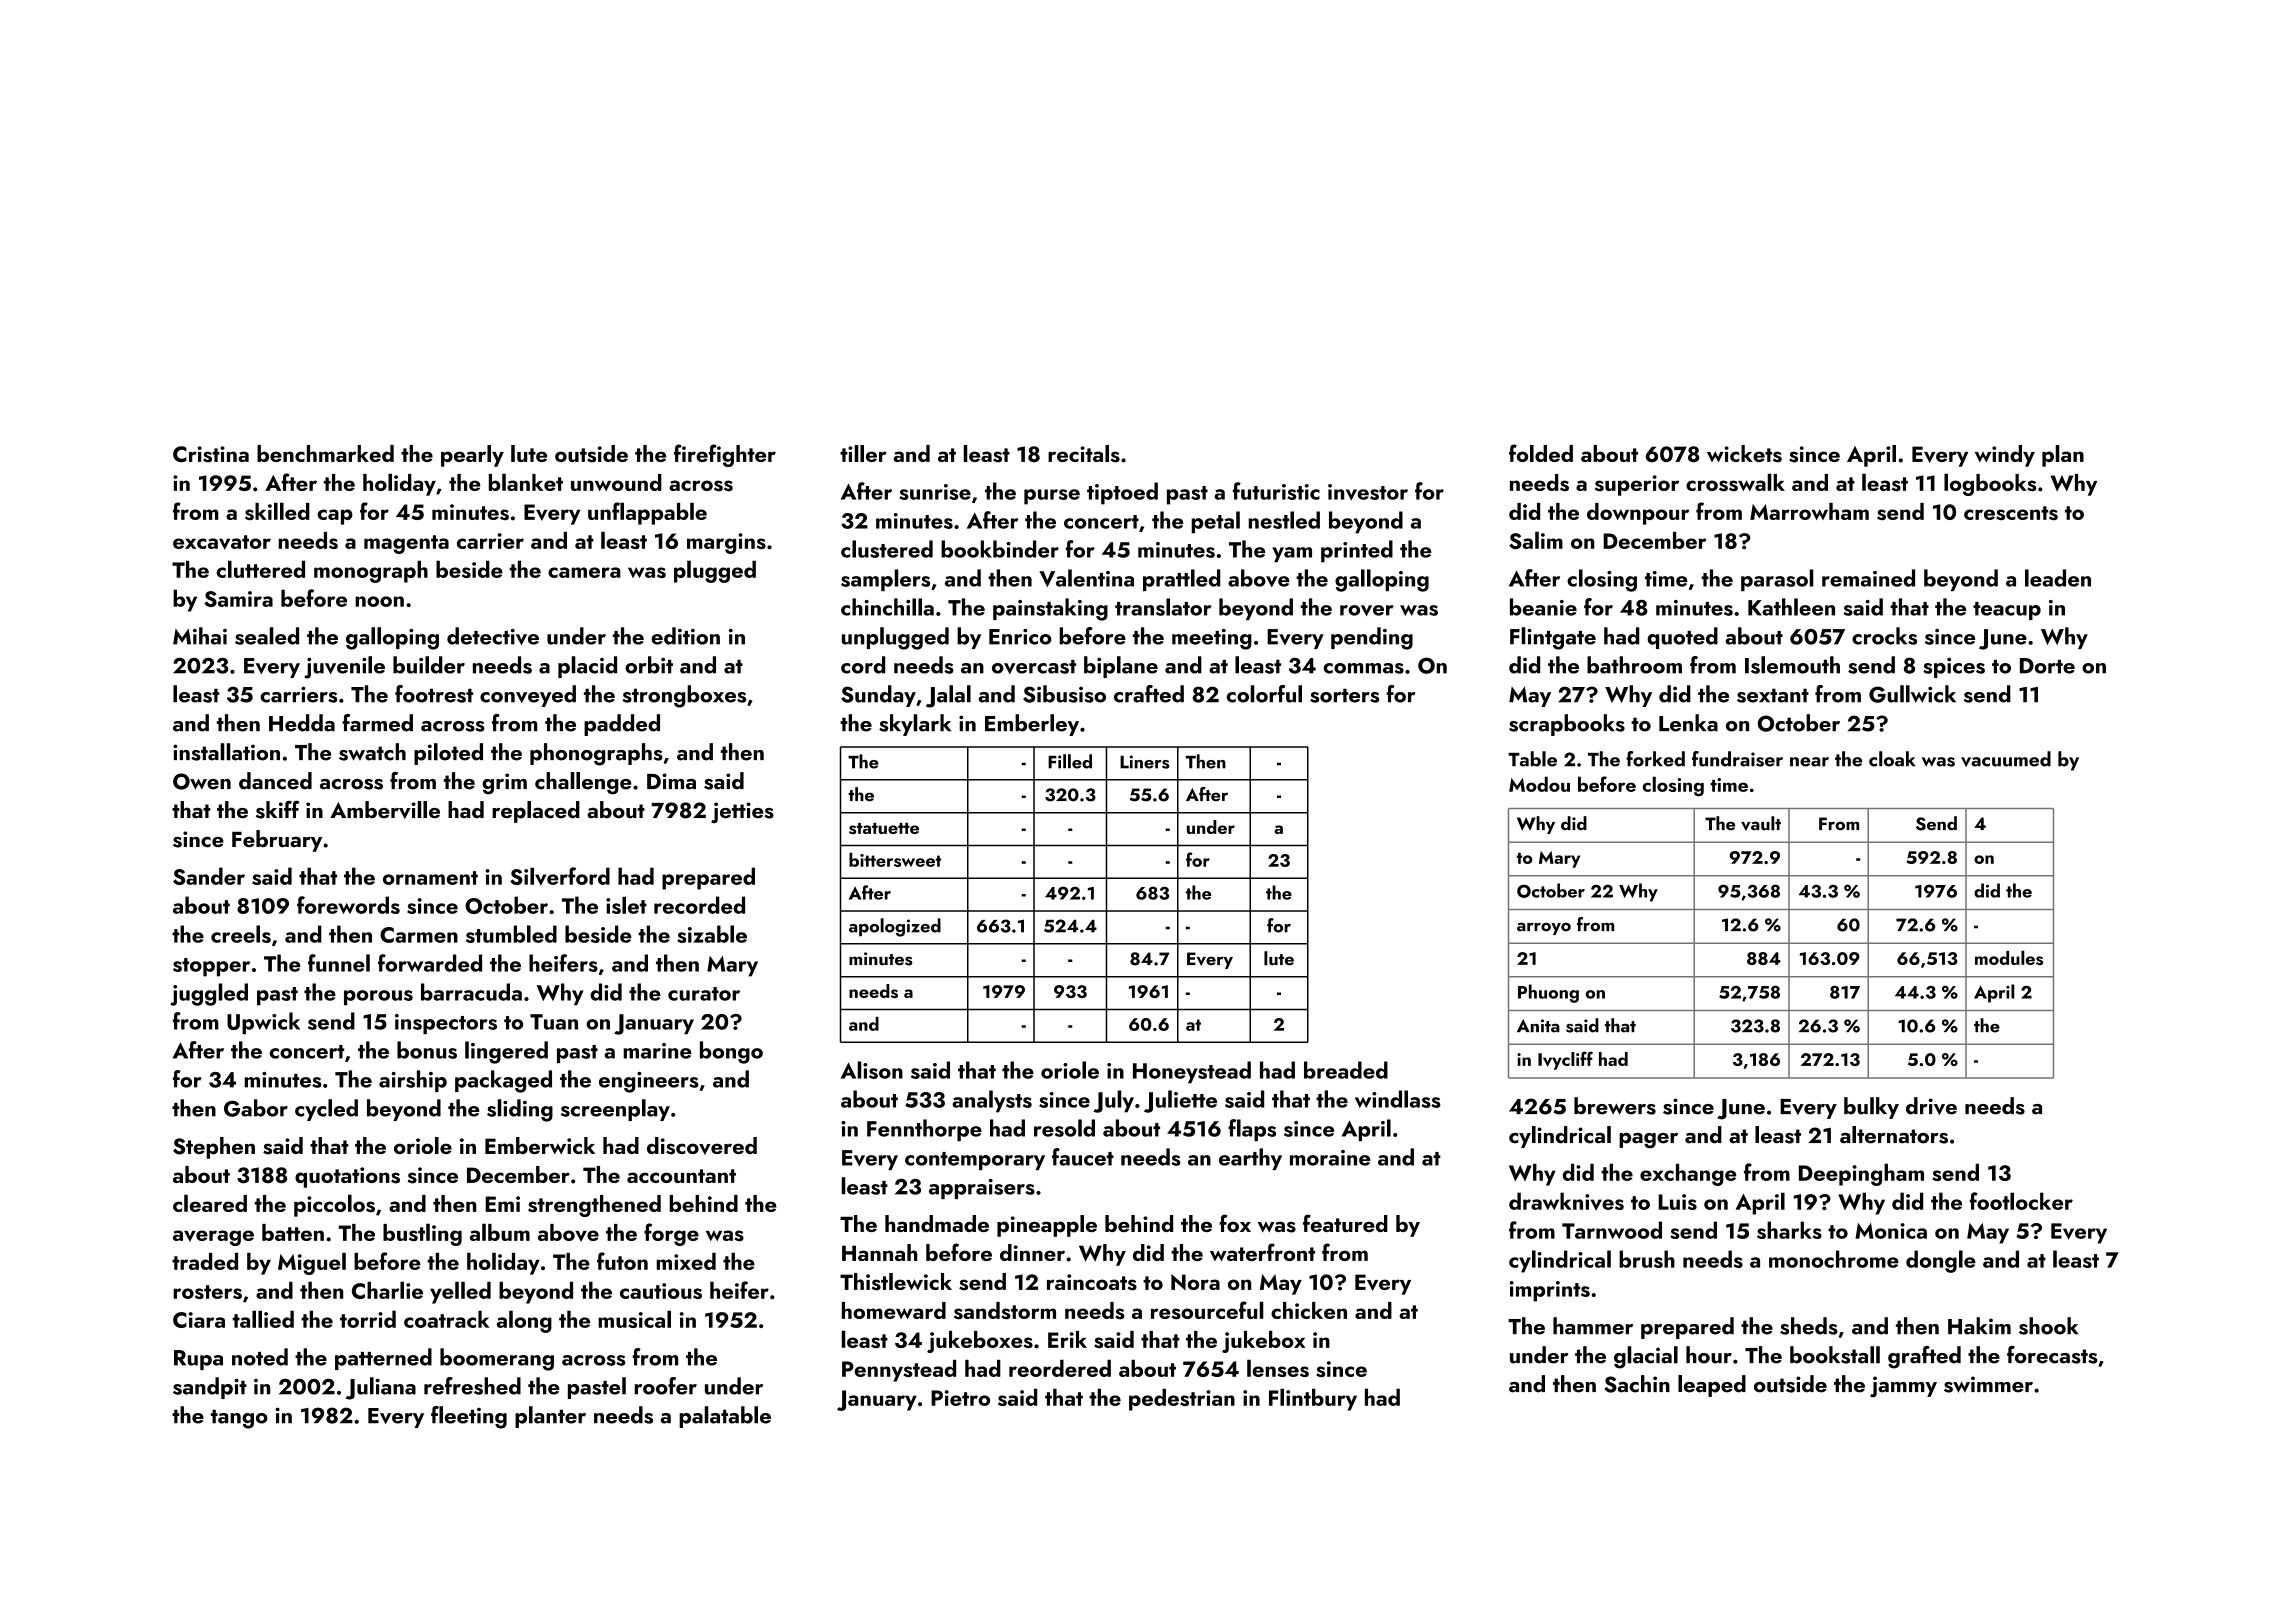  What do you see at coordinates (1761, 823) in the page?
I see `vault` at bounding box center [1761, 823].
